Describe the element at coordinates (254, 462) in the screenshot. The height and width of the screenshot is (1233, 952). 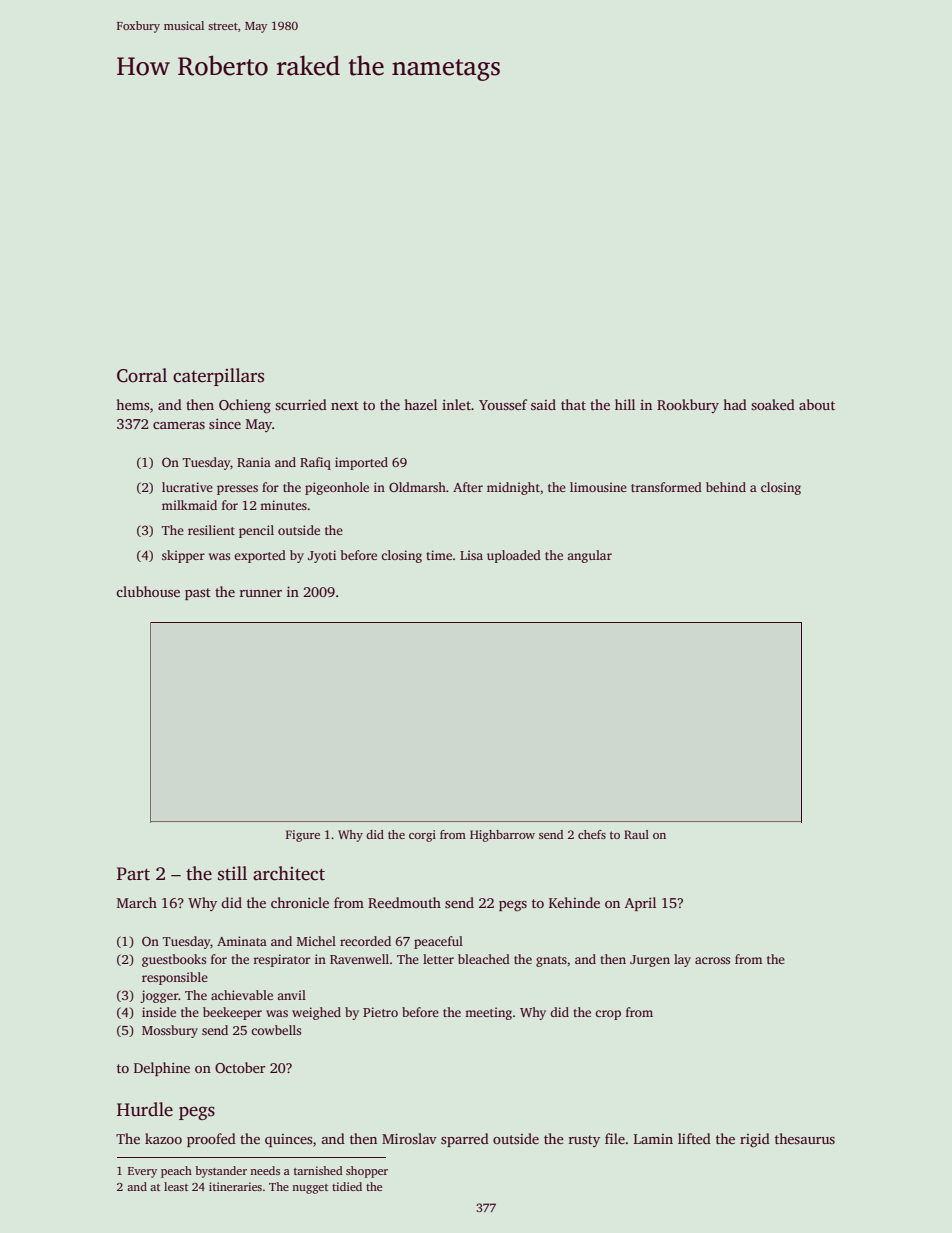
I see `Rania` at that location.
